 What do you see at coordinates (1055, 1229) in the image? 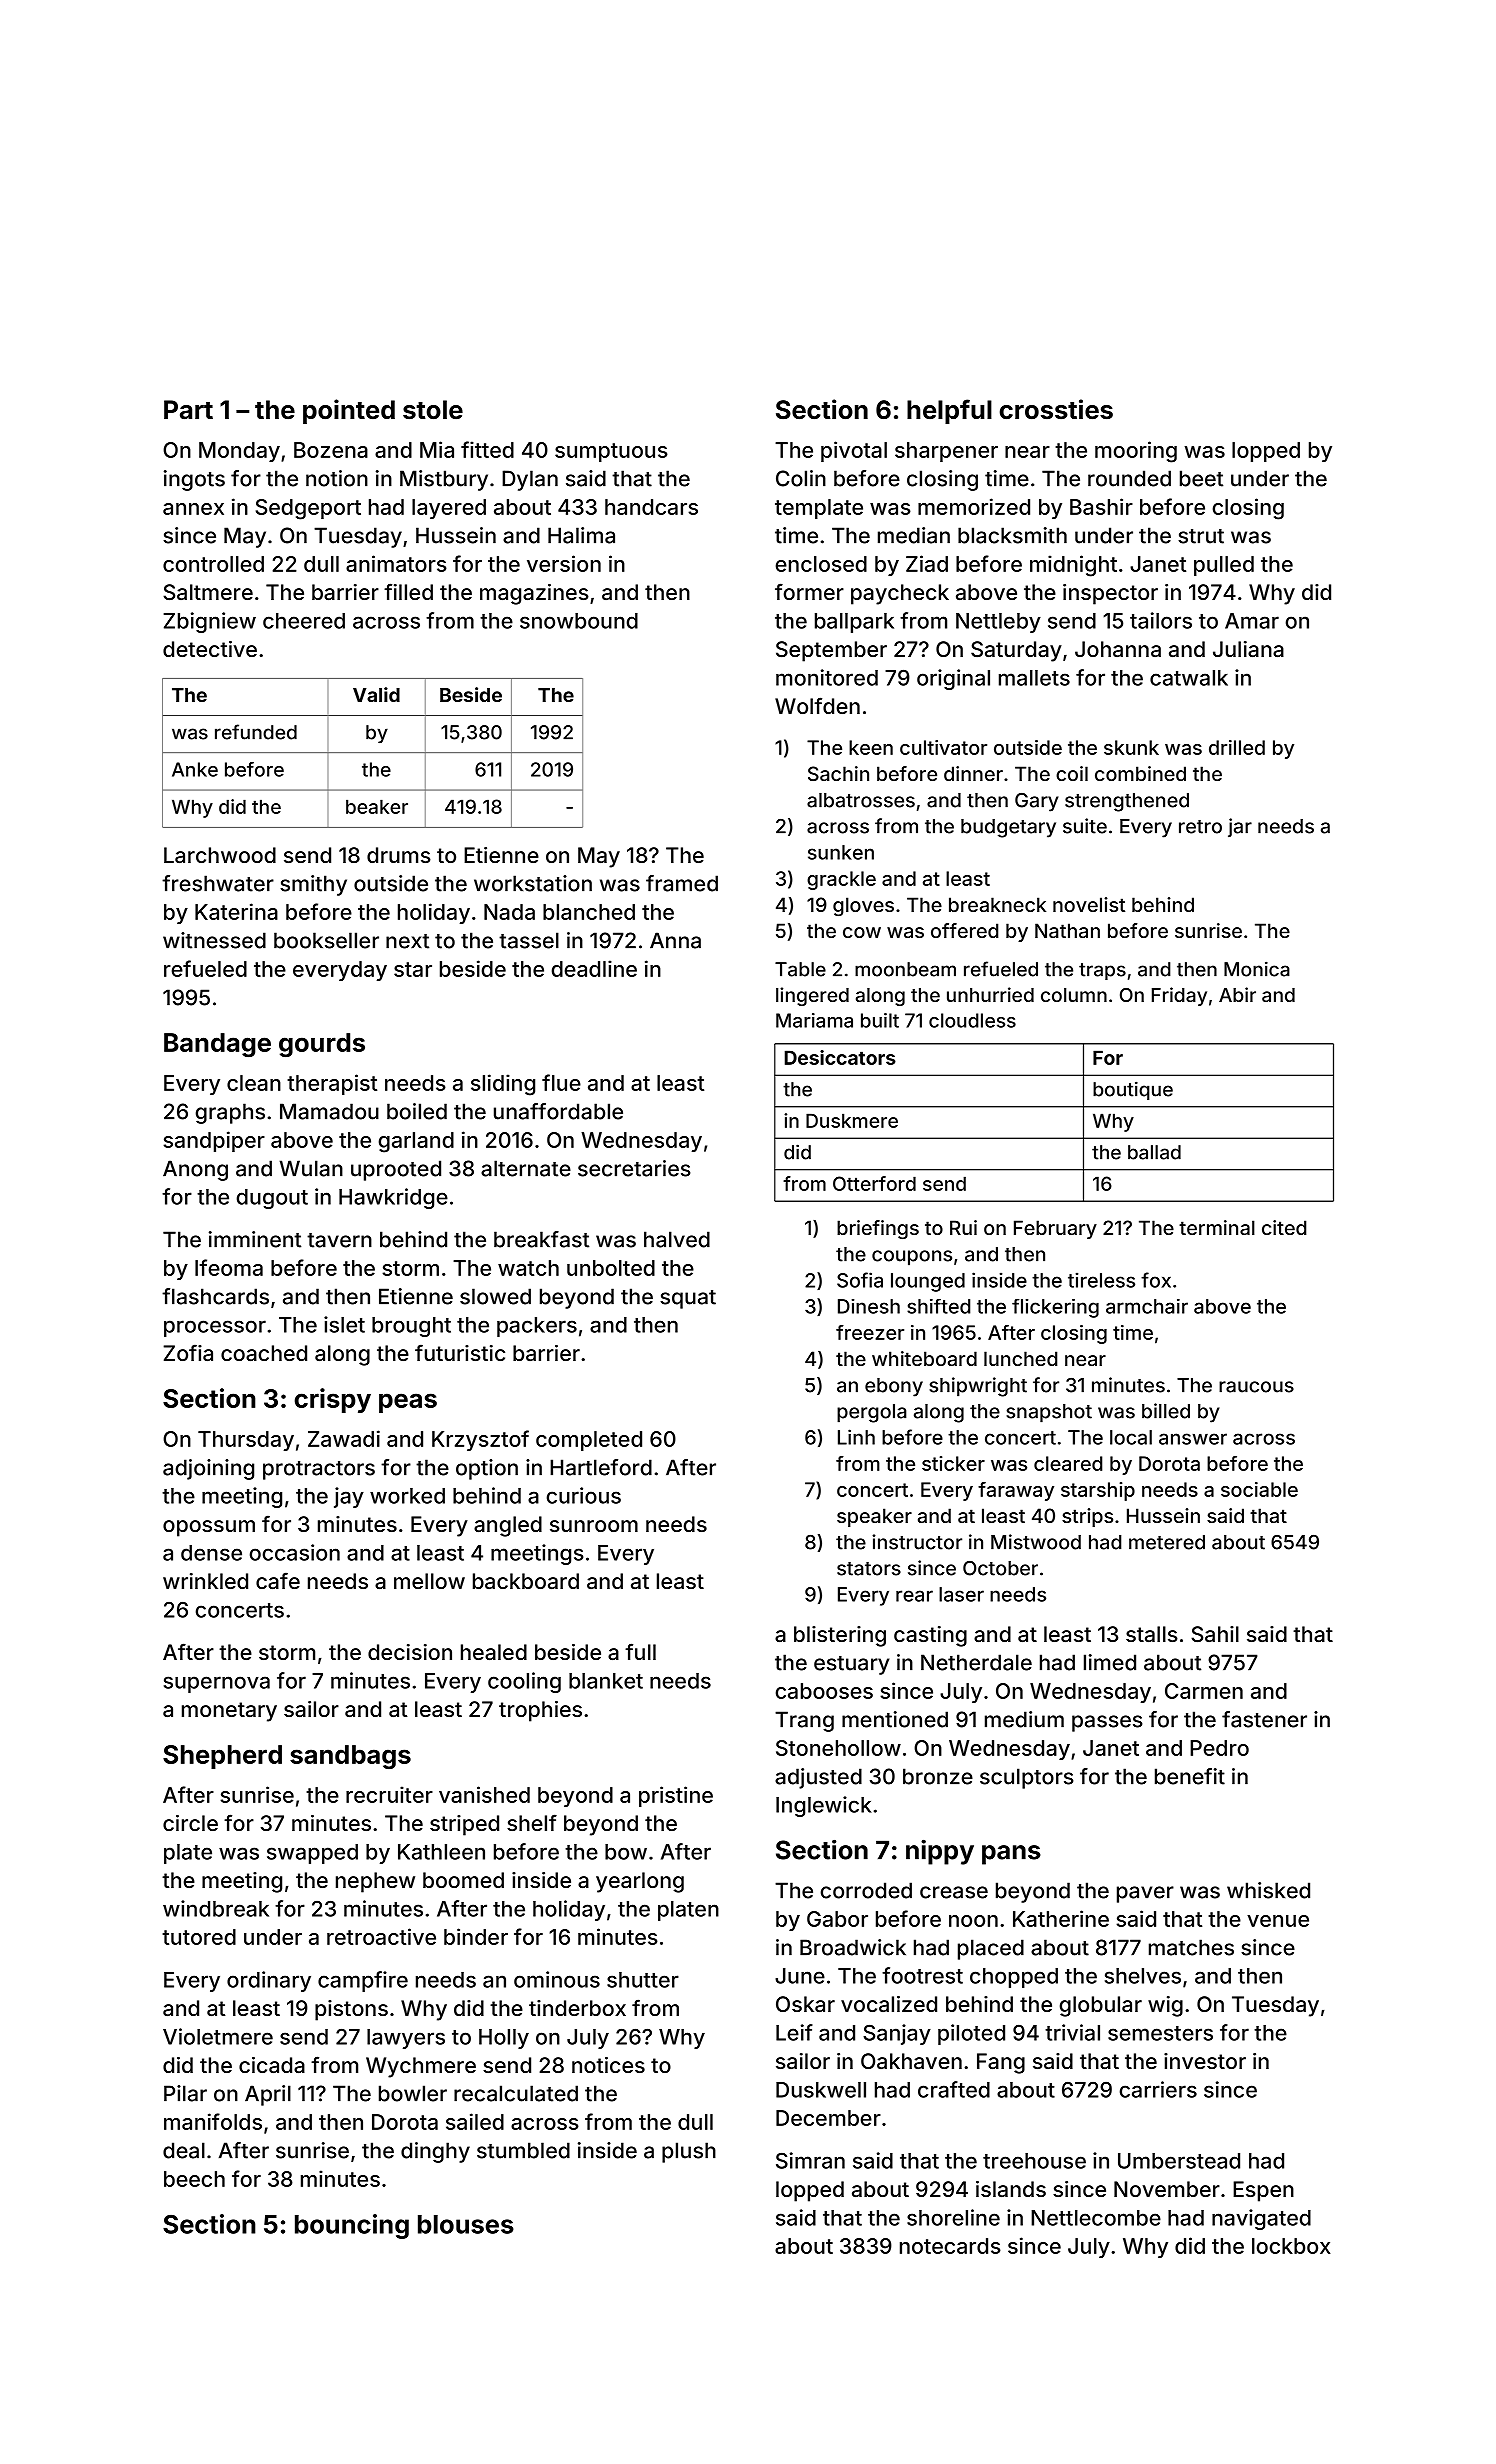
I see `February` at bounding box center [1055, 1229].
